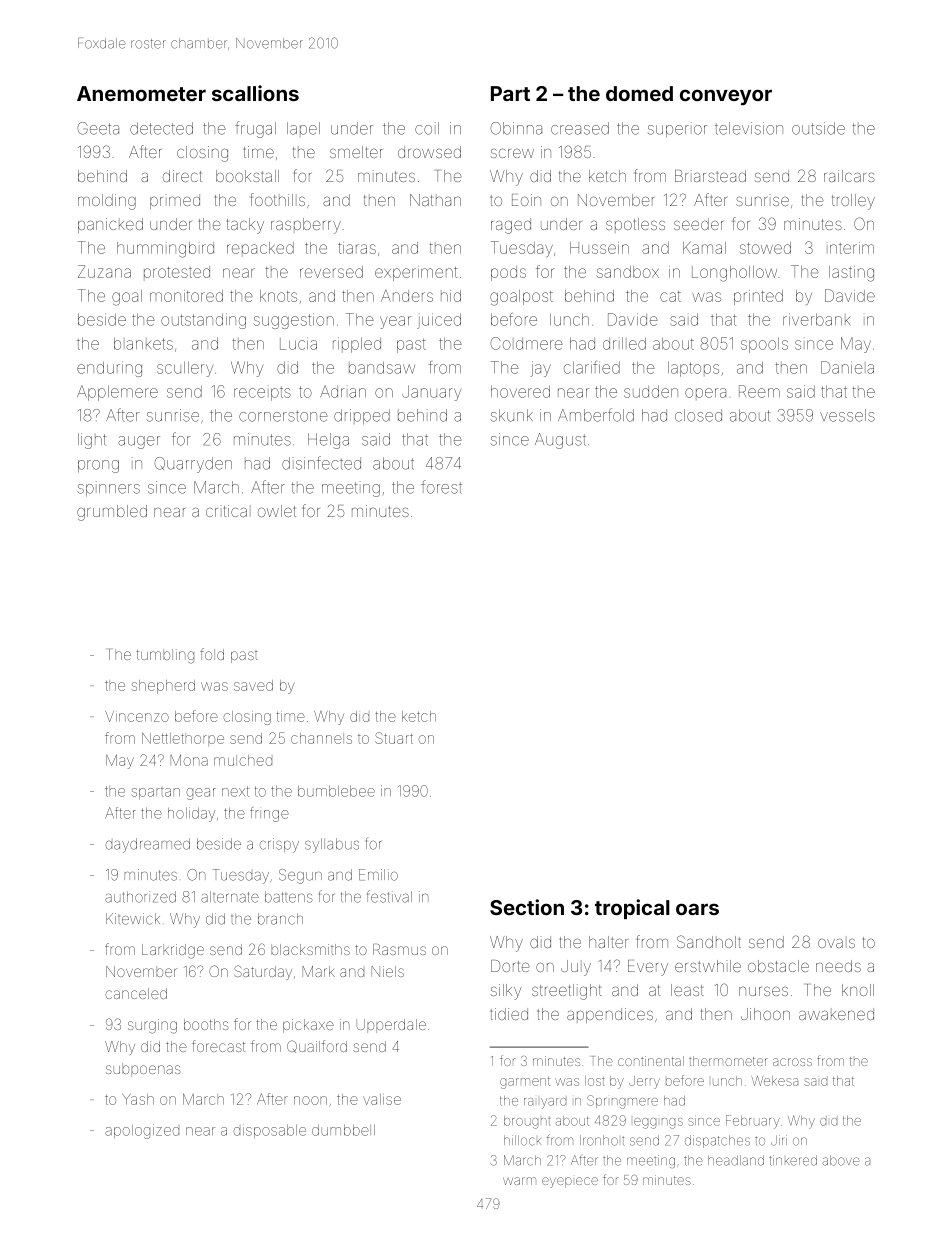 This screenshot has width=952, height=1233. I want to click on bumblebee, so click(336, 791).
